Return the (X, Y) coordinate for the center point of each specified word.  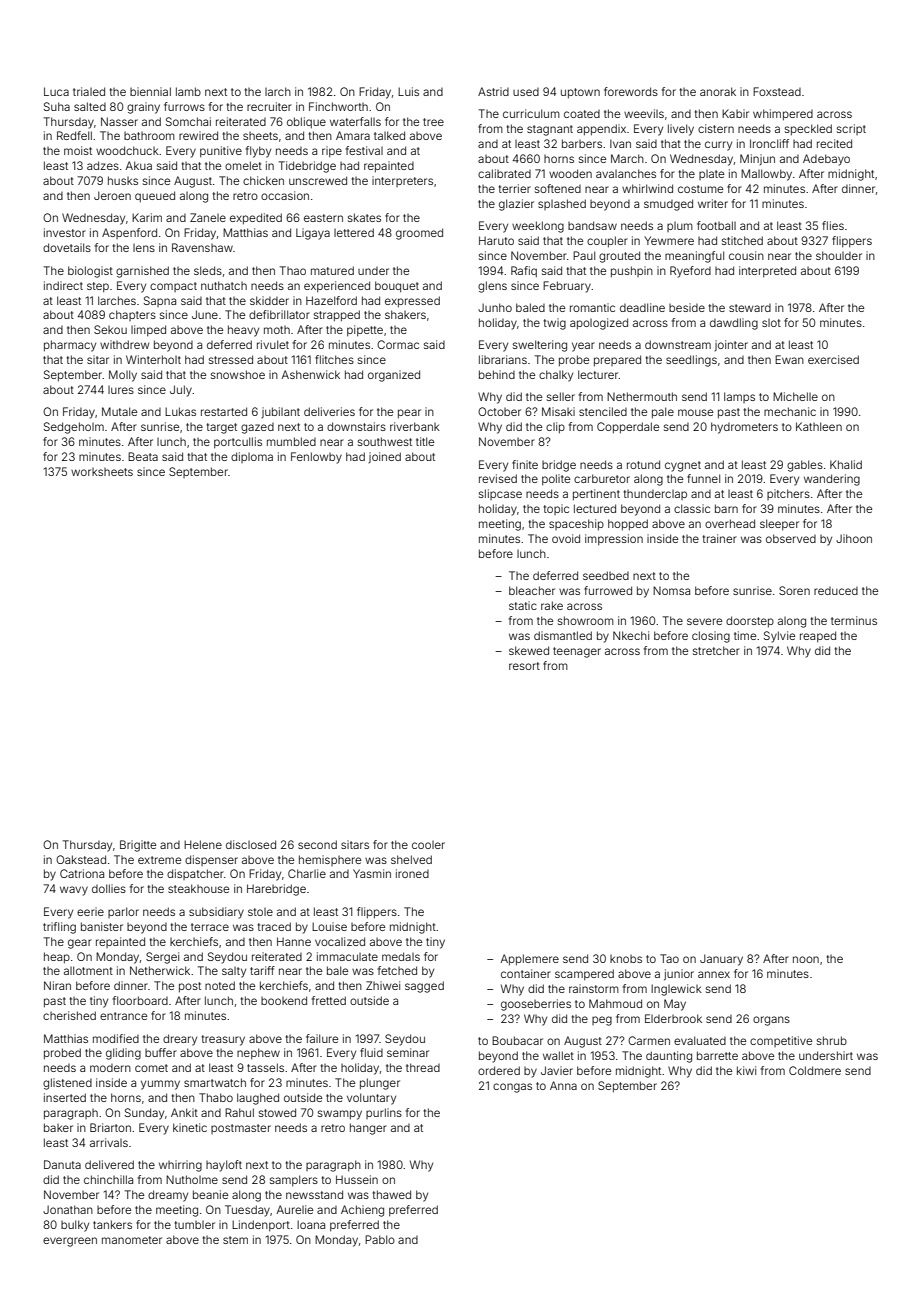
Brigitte (138, 846)
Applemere (529, 960)
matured (332, 270)
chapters (132, 315)
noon (806, 959)
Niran (57, 985)
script (851, 129)
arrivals (109, 1142)
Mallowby (766, 175)
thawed (392, 1194)
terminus (854, 620)
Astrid (493, 91)
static (523, 605)
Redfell (74, 135)
